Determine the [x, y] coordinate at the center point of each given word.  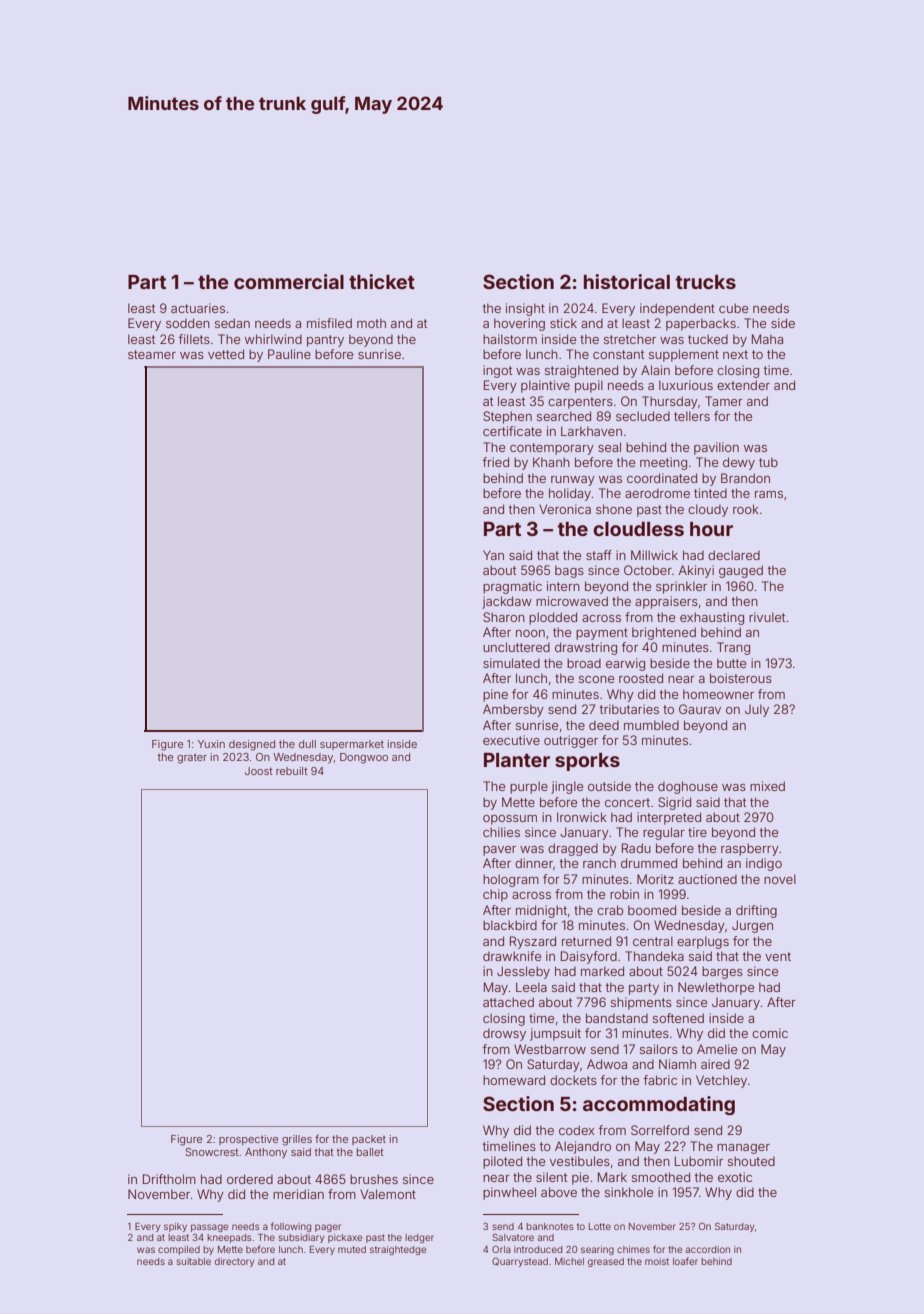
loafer [685, 1261]
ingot [497, 371]
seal [609, 447]
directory [234, 1262]
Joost [258, 771]
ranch [599, 863]
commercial [289, 281]
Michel [569, 1261]
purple [529, 787]
